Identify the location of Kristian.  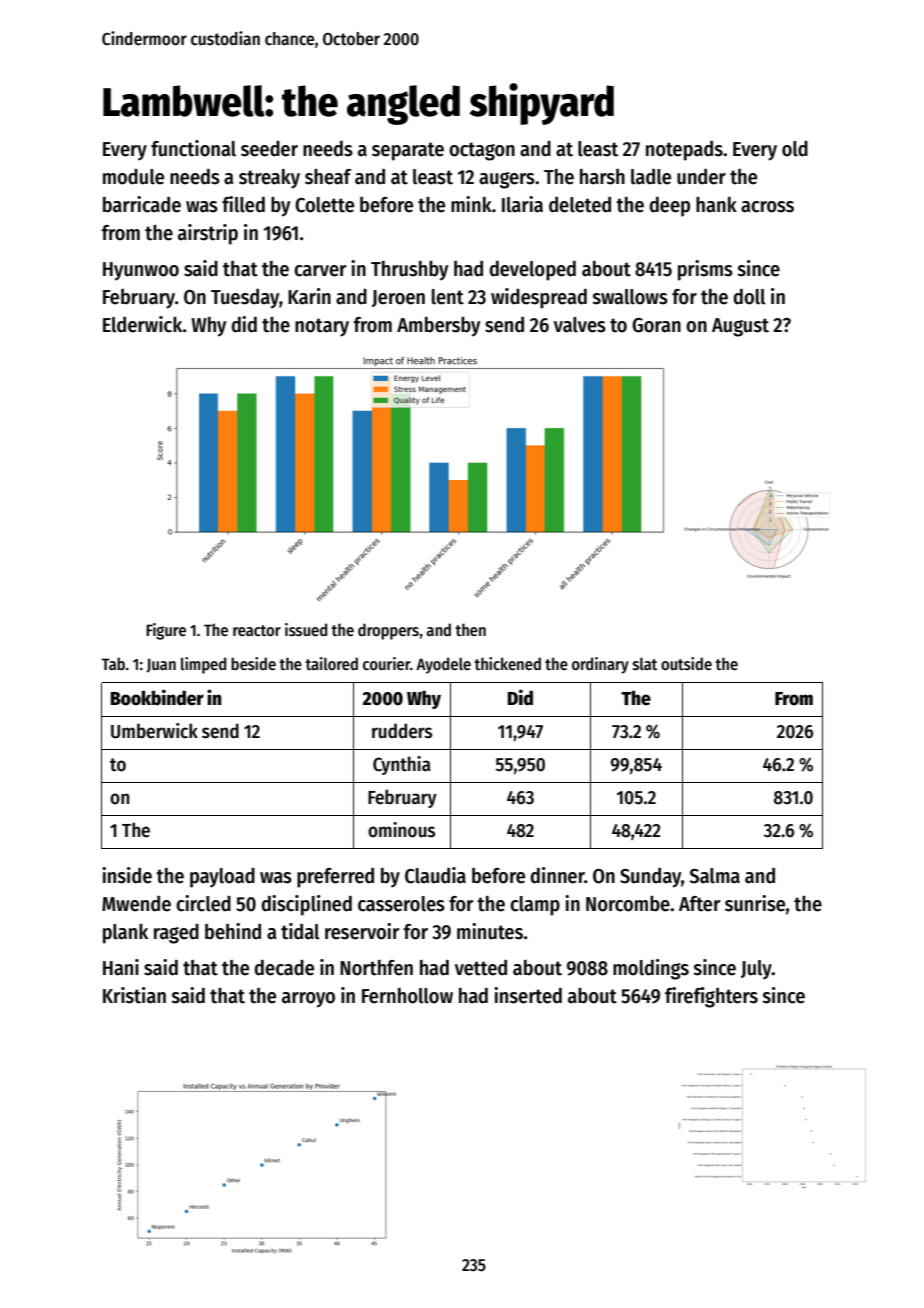
(134, 995).
